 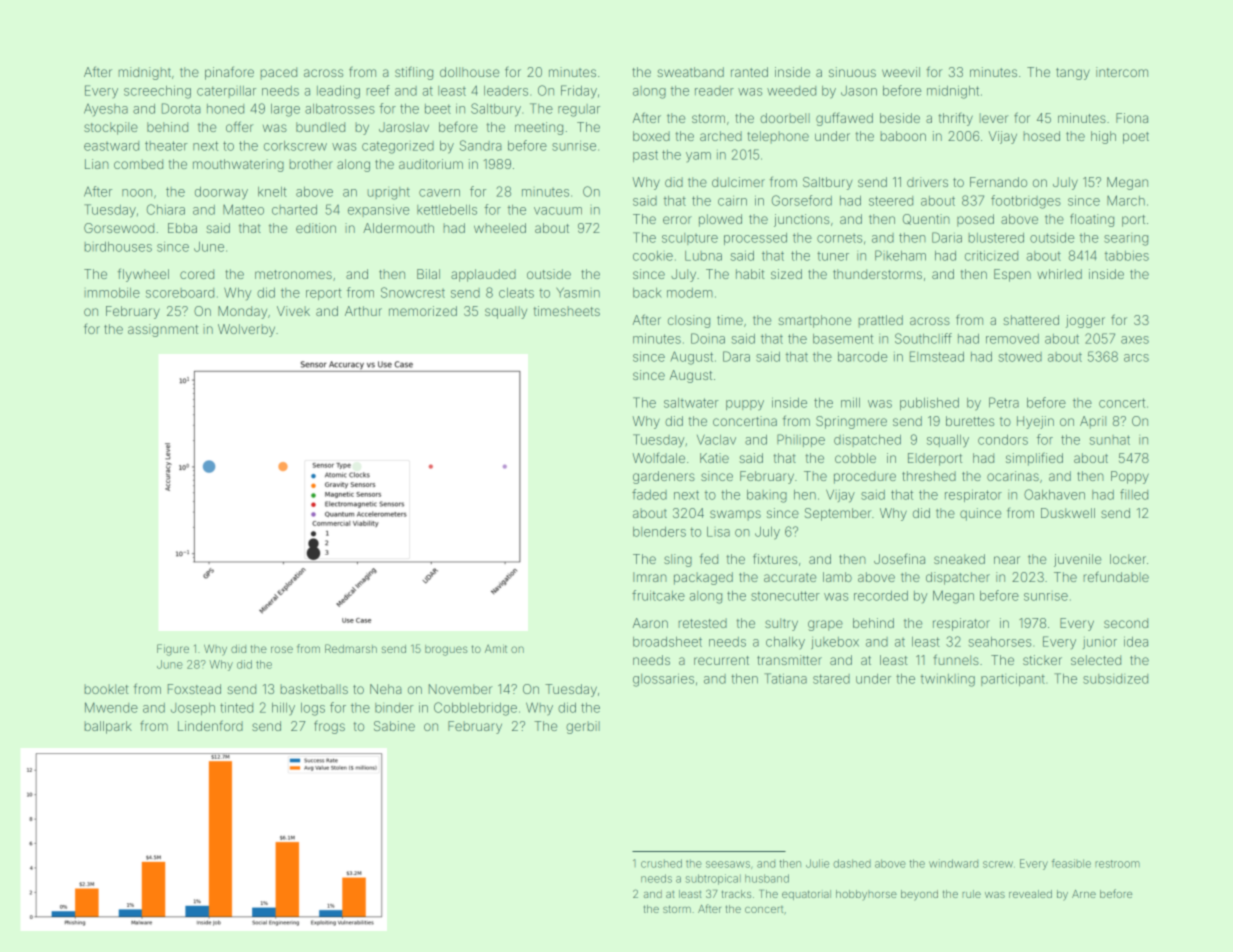 I want to click on intercom, so click(x=1122, y=72).
